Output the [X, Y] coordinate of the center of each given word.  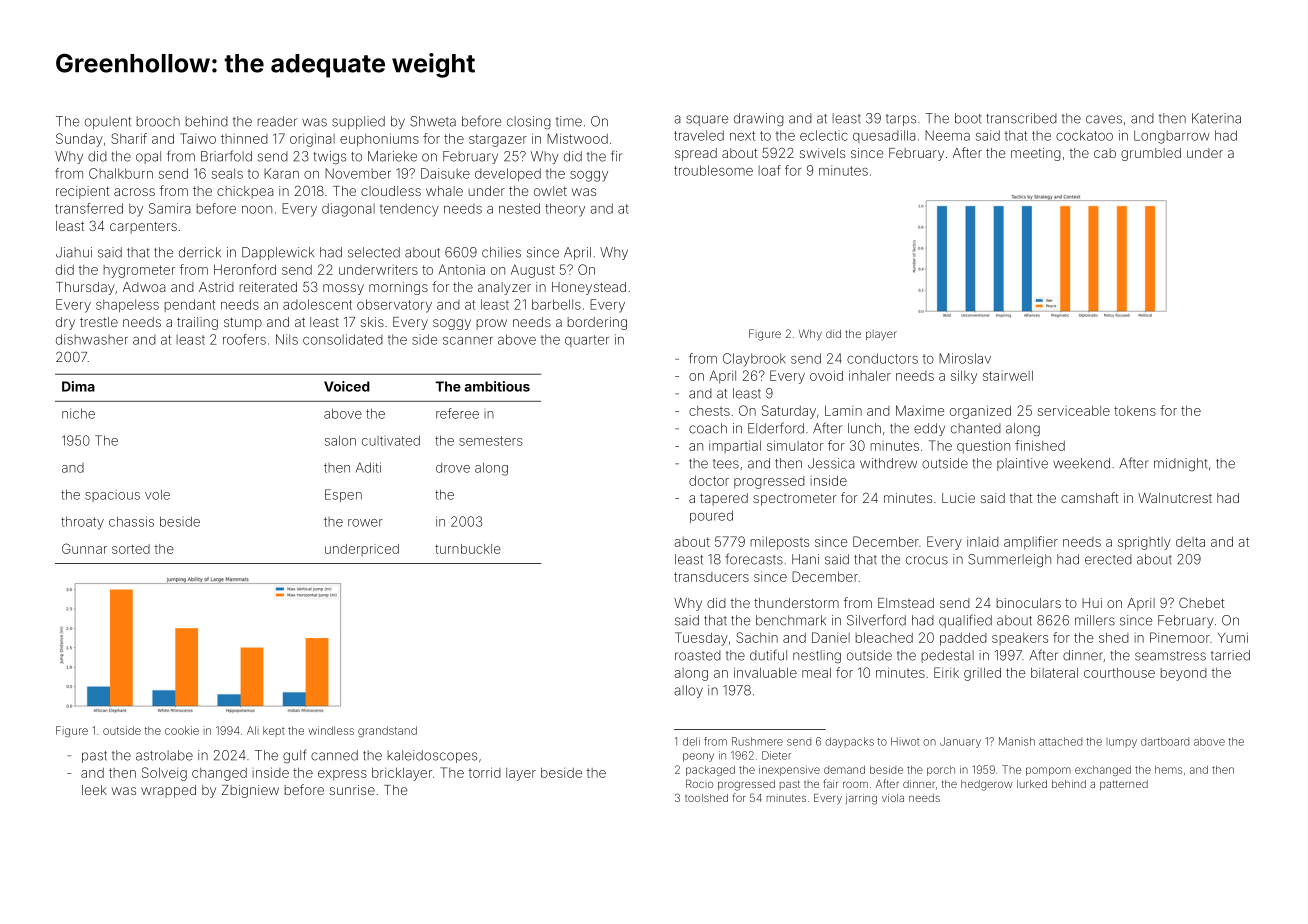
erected [1108, 559]
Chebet [1201, 602]
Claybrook [754, 360]
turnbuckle [468, 549]
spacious [112, 497]
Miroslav [965, 358]
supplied [358, 122]
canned [334, 755]
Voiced [347, 386]
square [707, 120]
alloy [688, 691]
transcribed [1021, 118]
